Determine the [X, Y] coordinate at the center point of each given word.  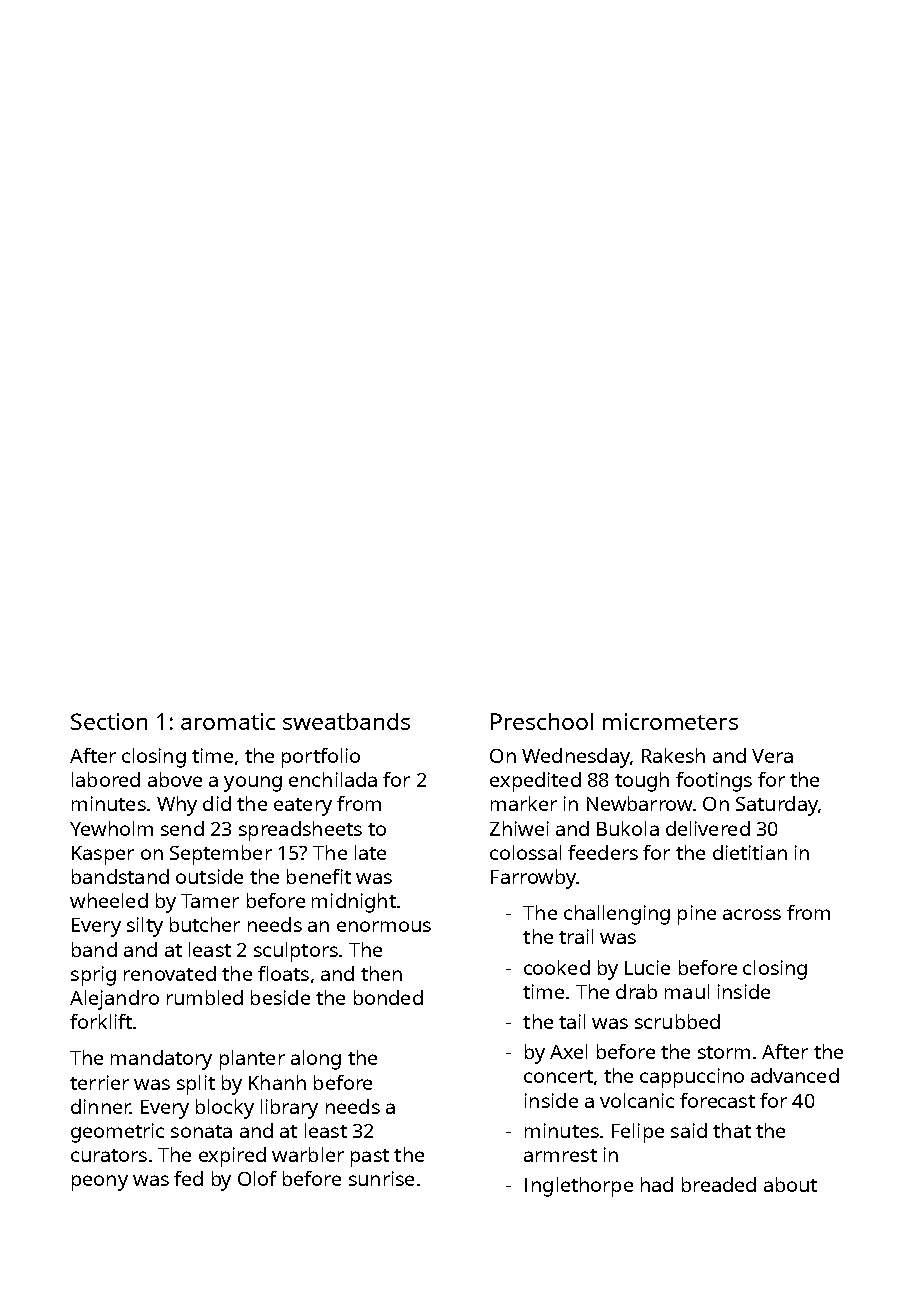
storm [724, 1052]
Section [109, 721]
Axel [568, 1051]
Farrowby [533, 879]
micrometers [670, 721]
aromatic [228, 721]
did [217, 803]
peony [100, 1183]
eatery [303, 807]
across [752, 914]
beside [280, 997]
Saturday [777, 806]
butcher [205, 924]
